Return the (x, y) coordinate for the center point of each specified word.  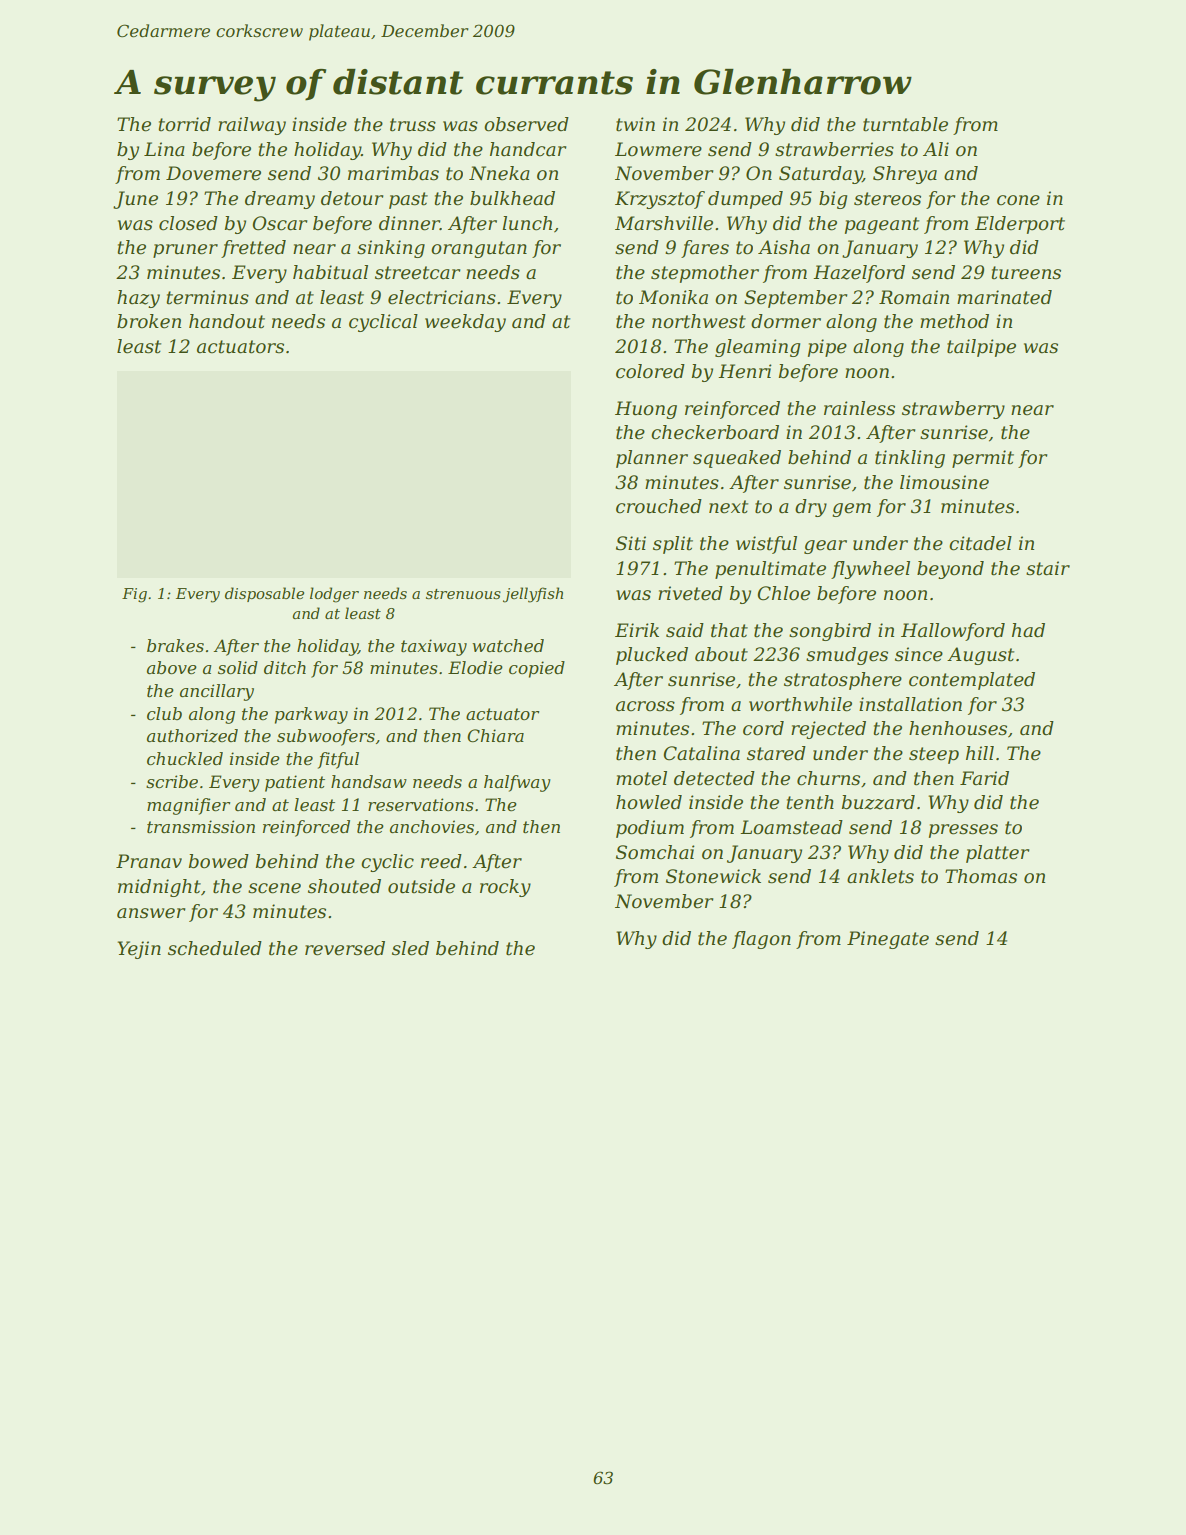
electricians (442, 297)
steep (934, 755)
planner (652, 459)
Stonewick (713, 876)
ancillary (217, 692)
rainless (859, 408)
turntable (905, 124)
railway (252, 126)
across (645, 706)
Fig (134, 595)
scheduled (215, 948)
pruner (185, 251)
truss (413, 125)
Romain (914, 297)
